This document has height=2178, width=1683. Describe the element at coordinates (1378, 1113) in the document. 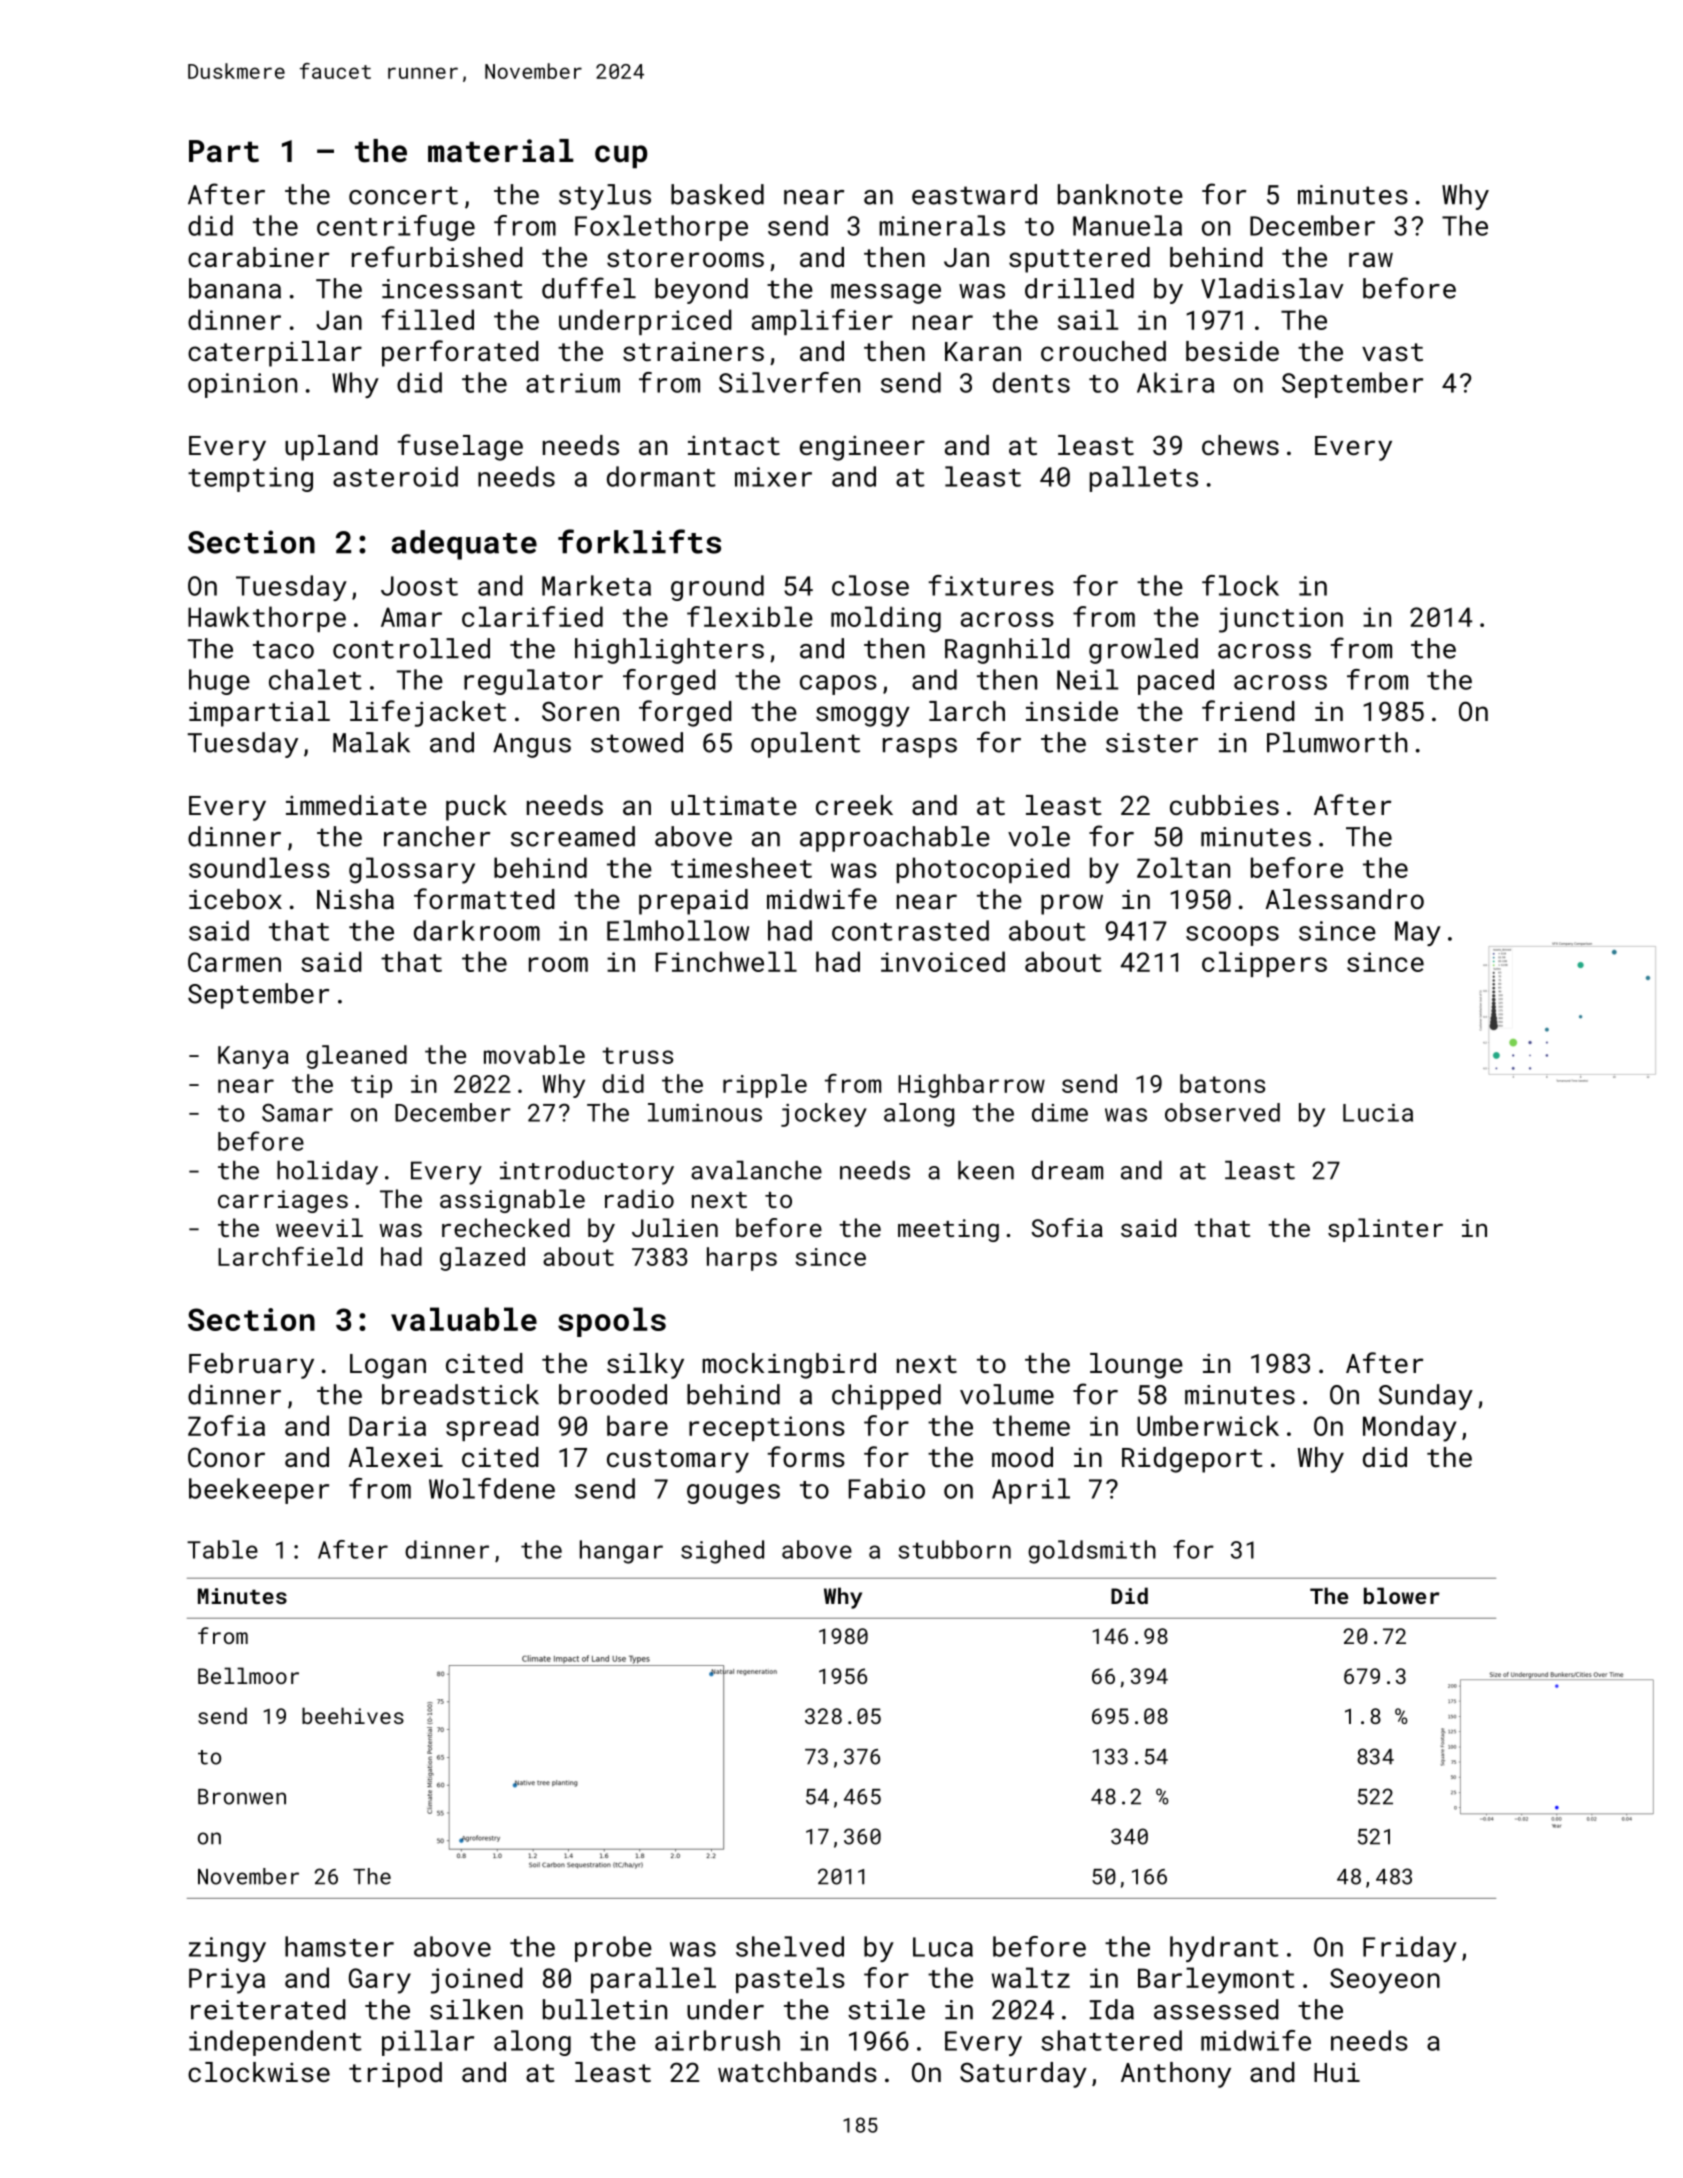

I see `Lucia` at that location.
